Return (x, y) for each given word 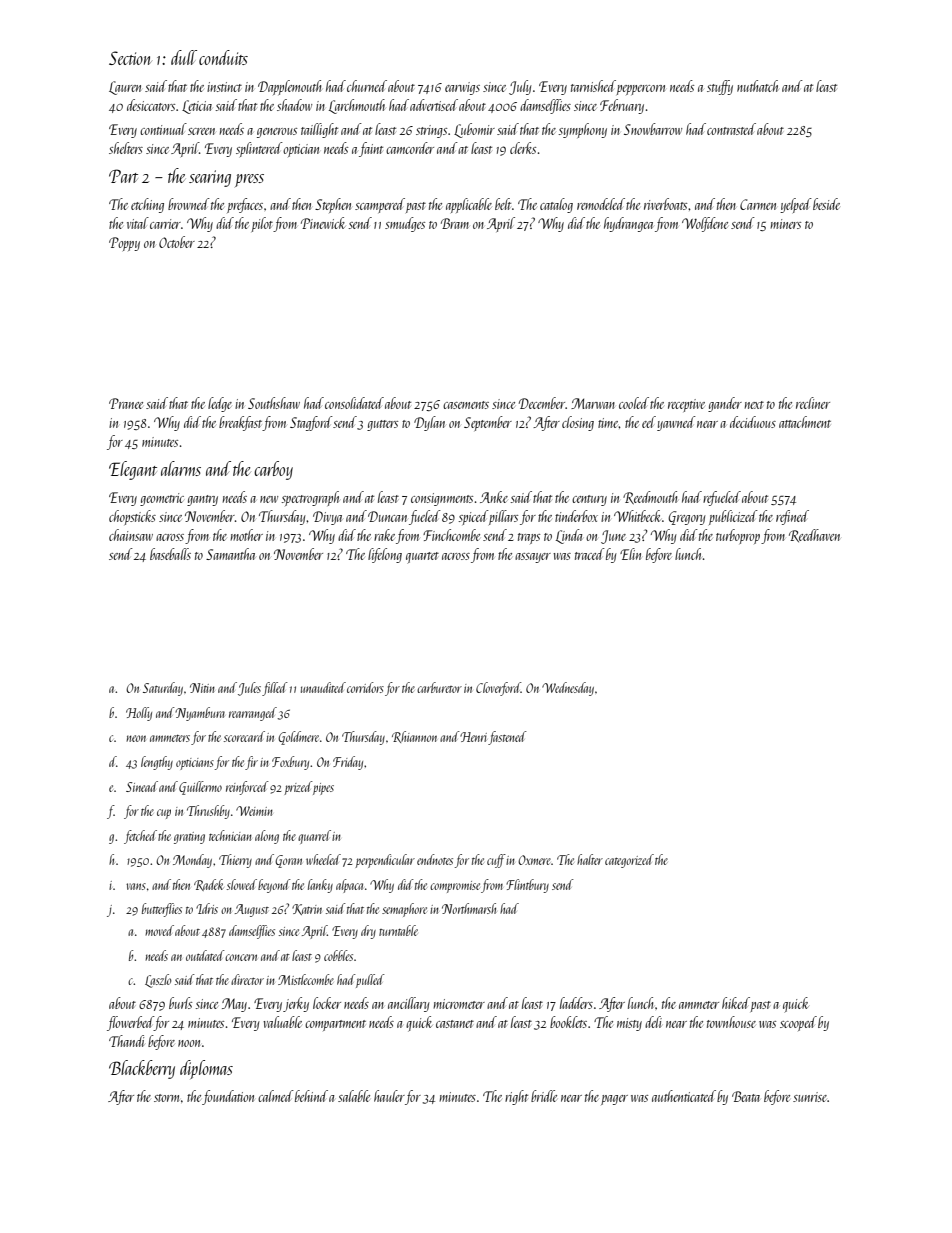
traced (590, 554)
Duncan (387, 516)
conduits (223, 57)
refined (792, 517)
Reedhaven (814, 535)
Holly (139, 714)
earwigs (462, 88)
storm (166, 1098)
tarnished (593, 86)
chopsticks (132, 517)
